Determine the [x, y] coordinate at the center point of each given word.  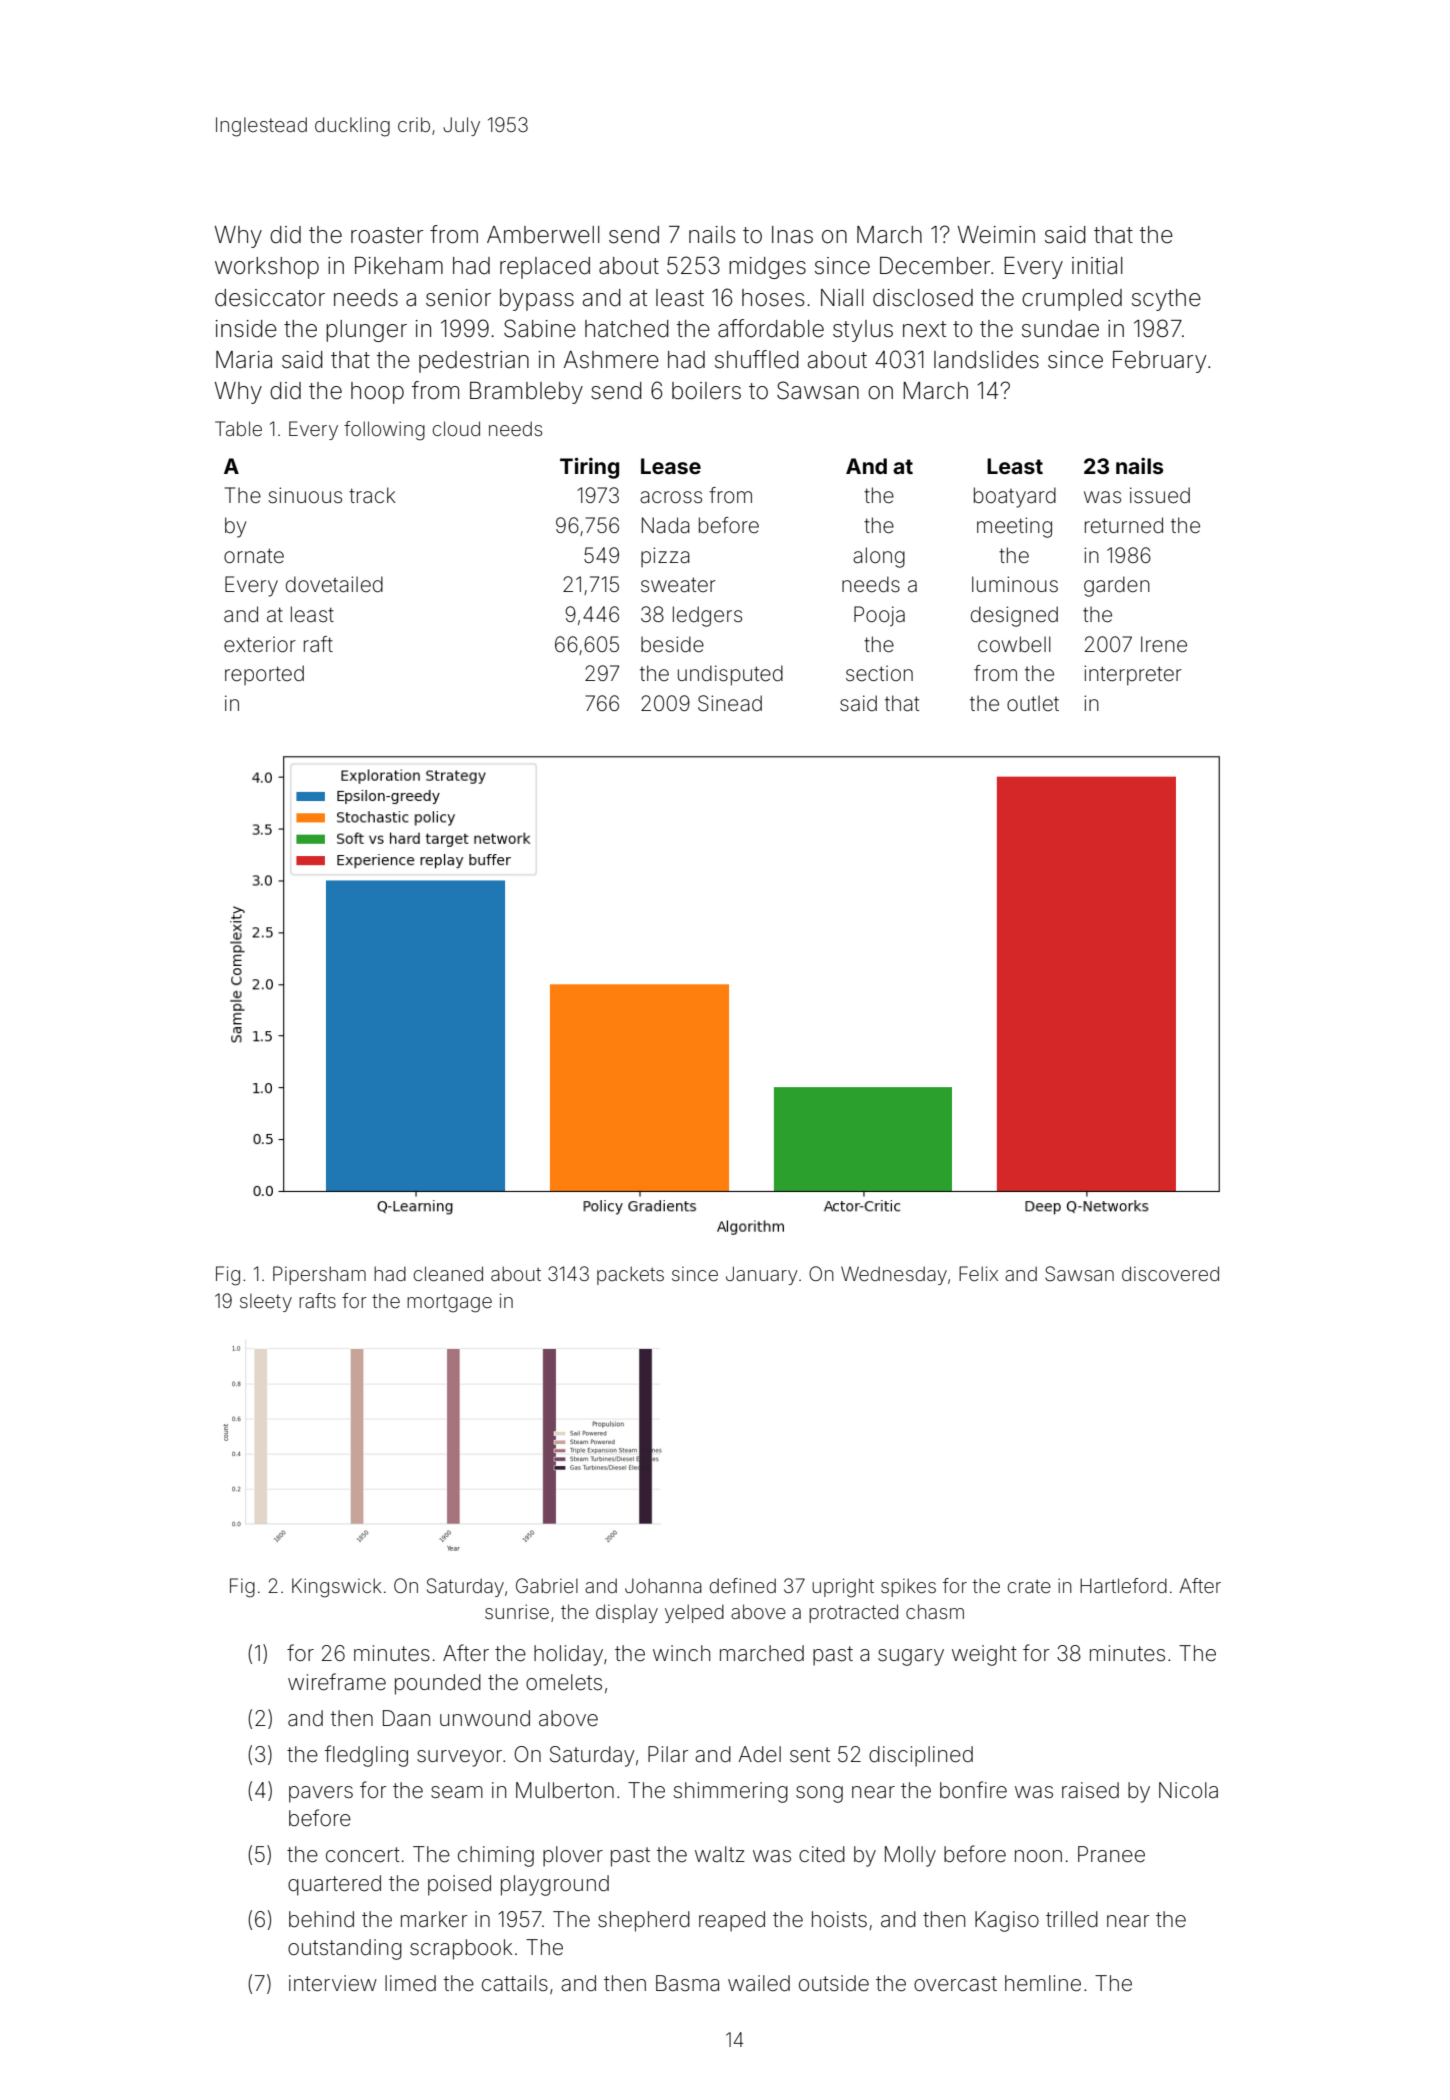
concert [363, 1854]
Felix [978, 1273]
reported [264, 675]
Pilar [668, 1754]
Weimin [996, 235]
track [372, 495]
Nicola [1188, 1790]
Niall [842, 298]
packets [630, 1275]
